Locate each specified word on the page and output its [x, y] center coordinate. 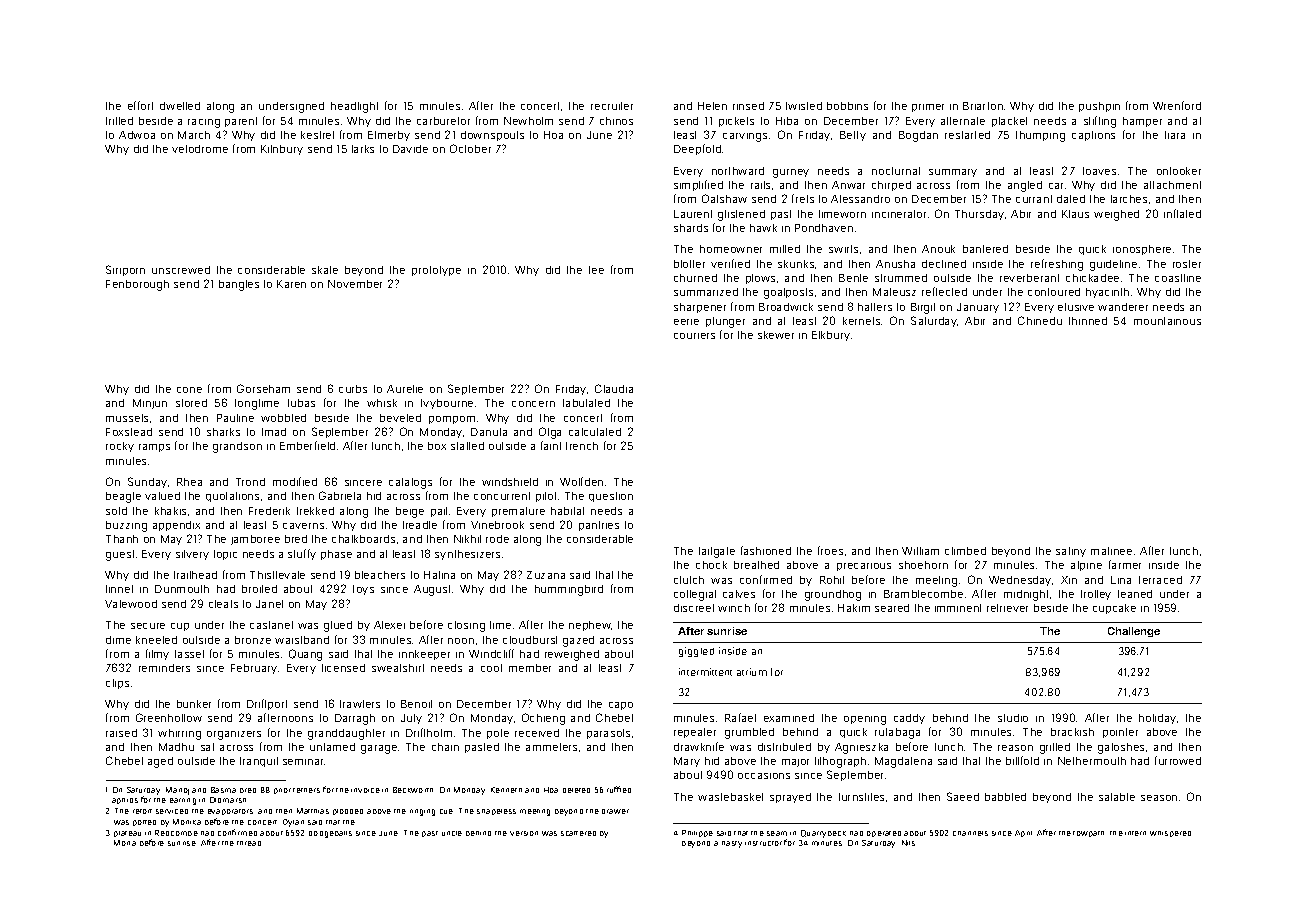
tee [596, 270]
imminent [958, 608]
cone [189, 390]
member [530, 668]
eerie [686, 322]
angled [1025, 186]
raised [121, 733]
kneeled [156, 640]
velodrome [200, 149]
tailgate [717, 552]
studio [1013, 718]
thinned [1088, 321]
